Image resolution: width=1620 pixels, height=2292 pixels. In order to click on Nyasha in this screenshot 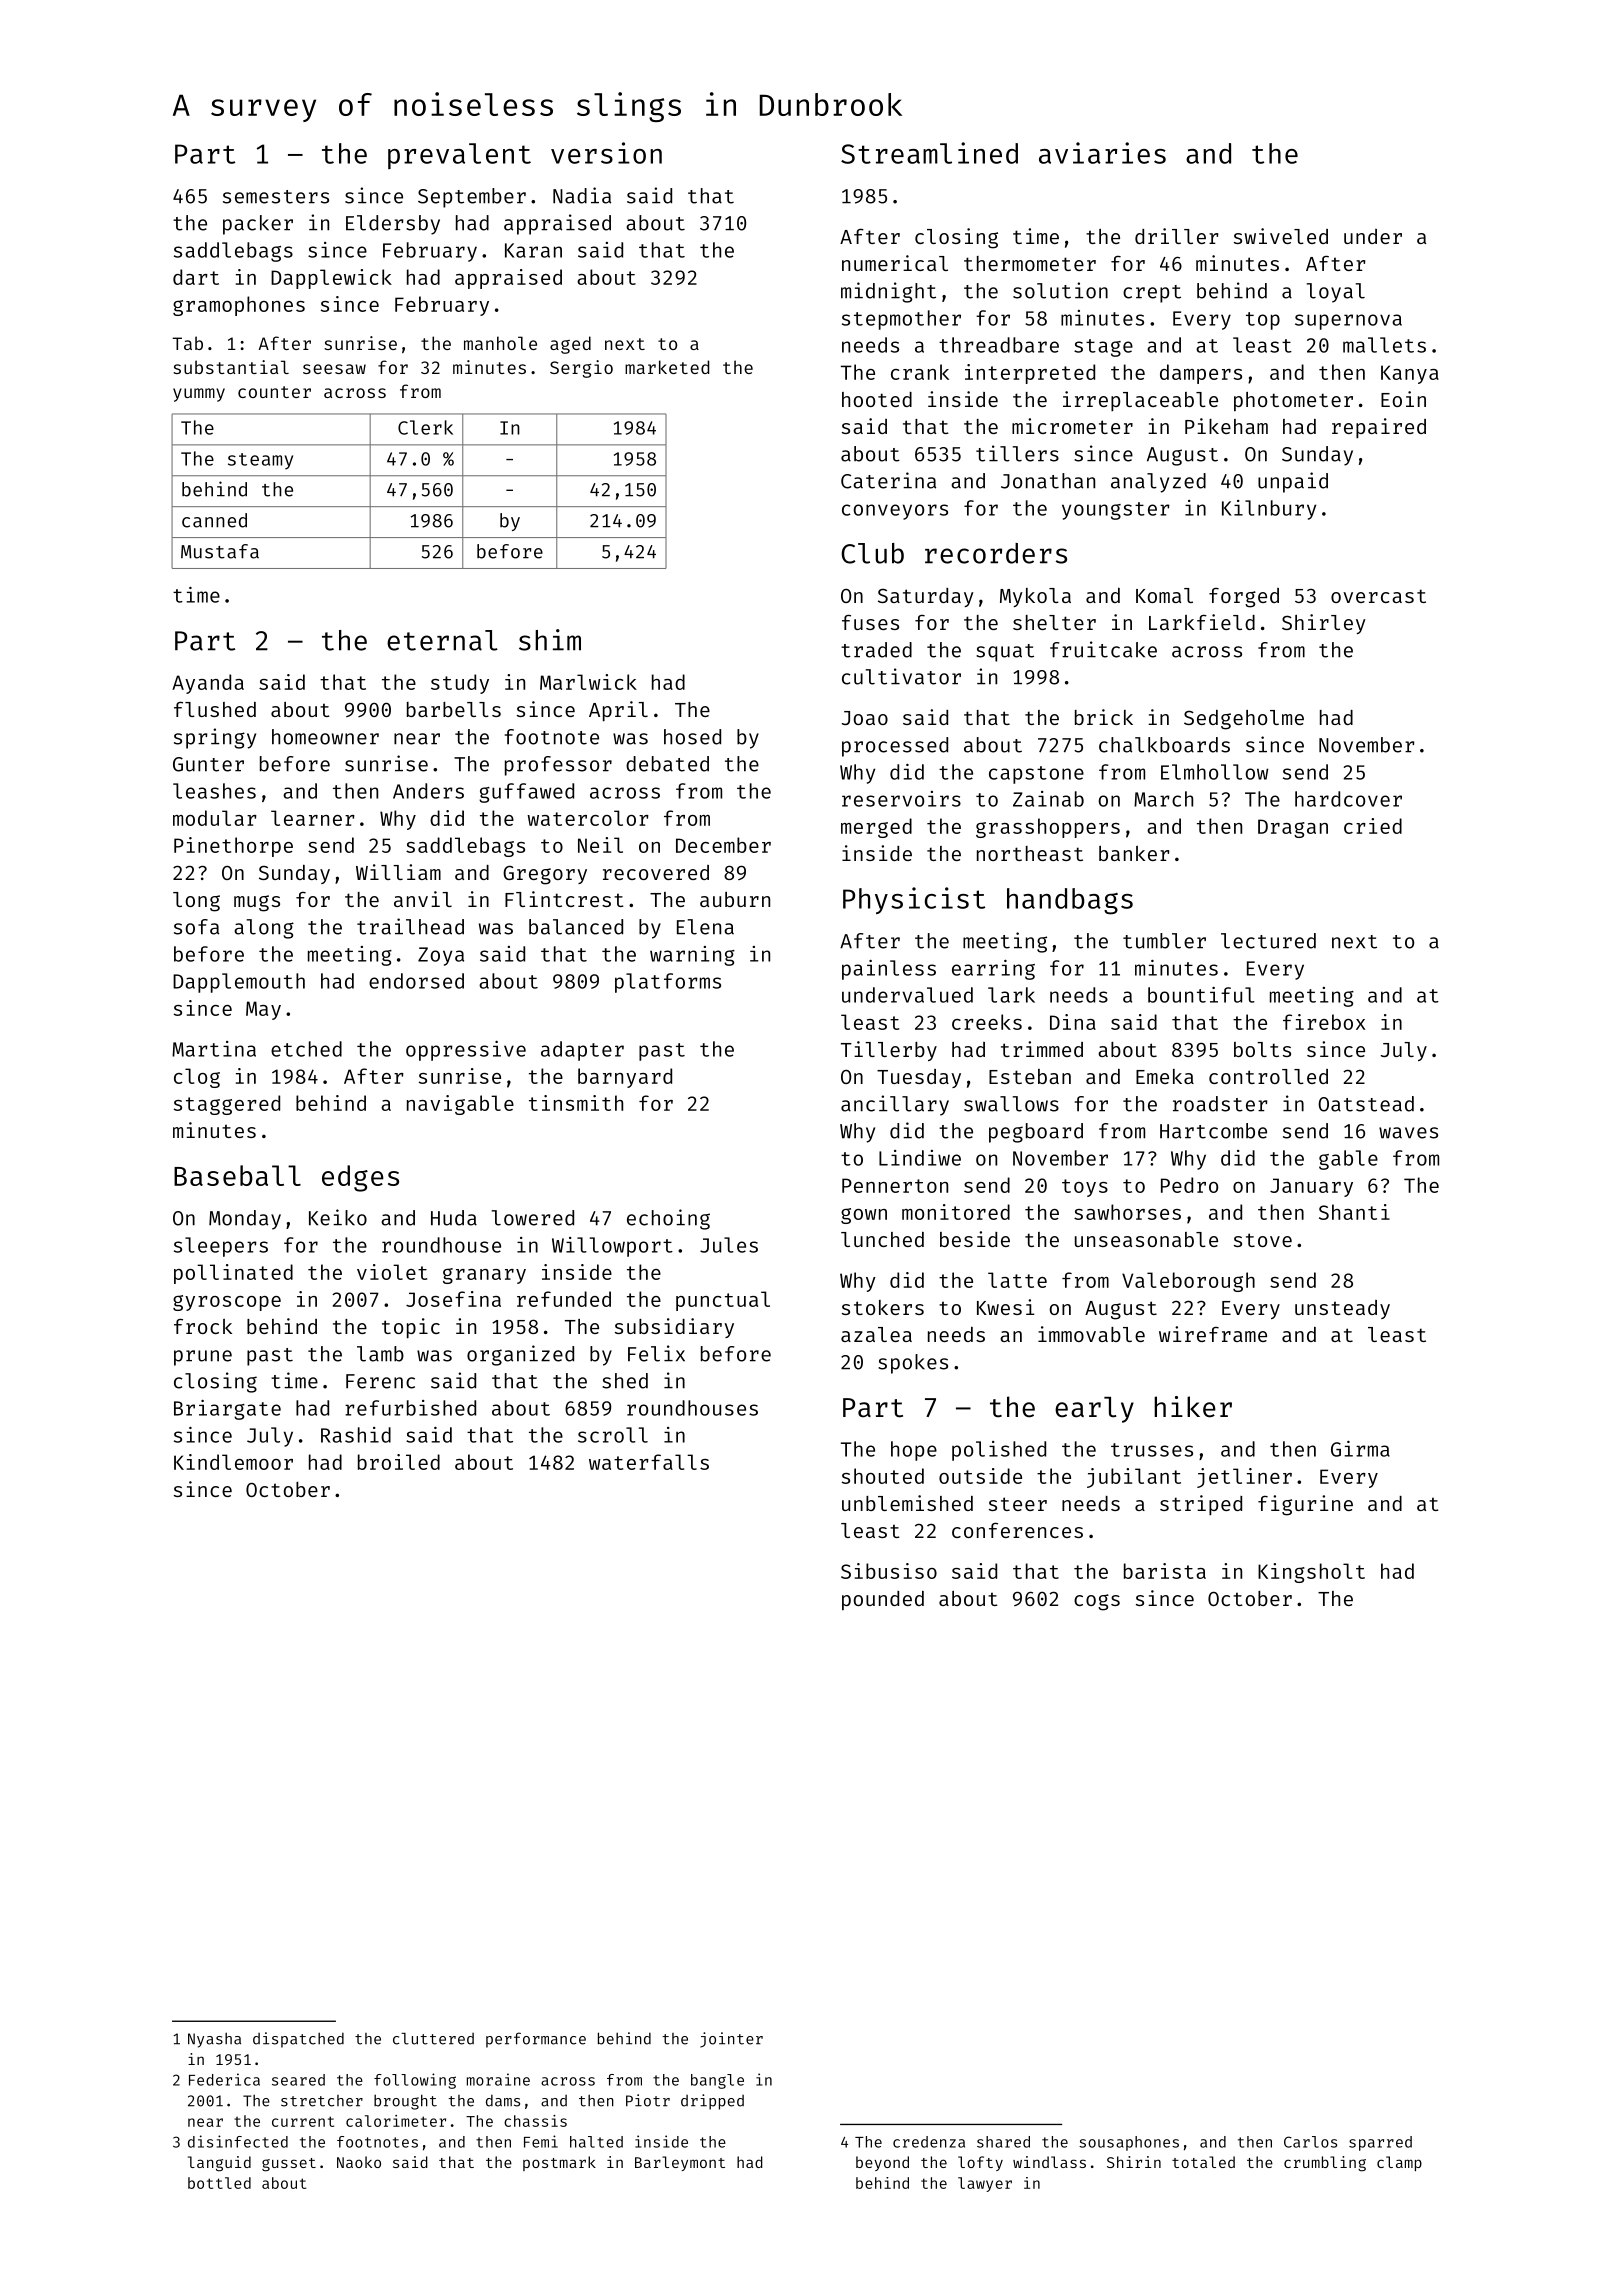, I will do `click(214, 2040)`.
